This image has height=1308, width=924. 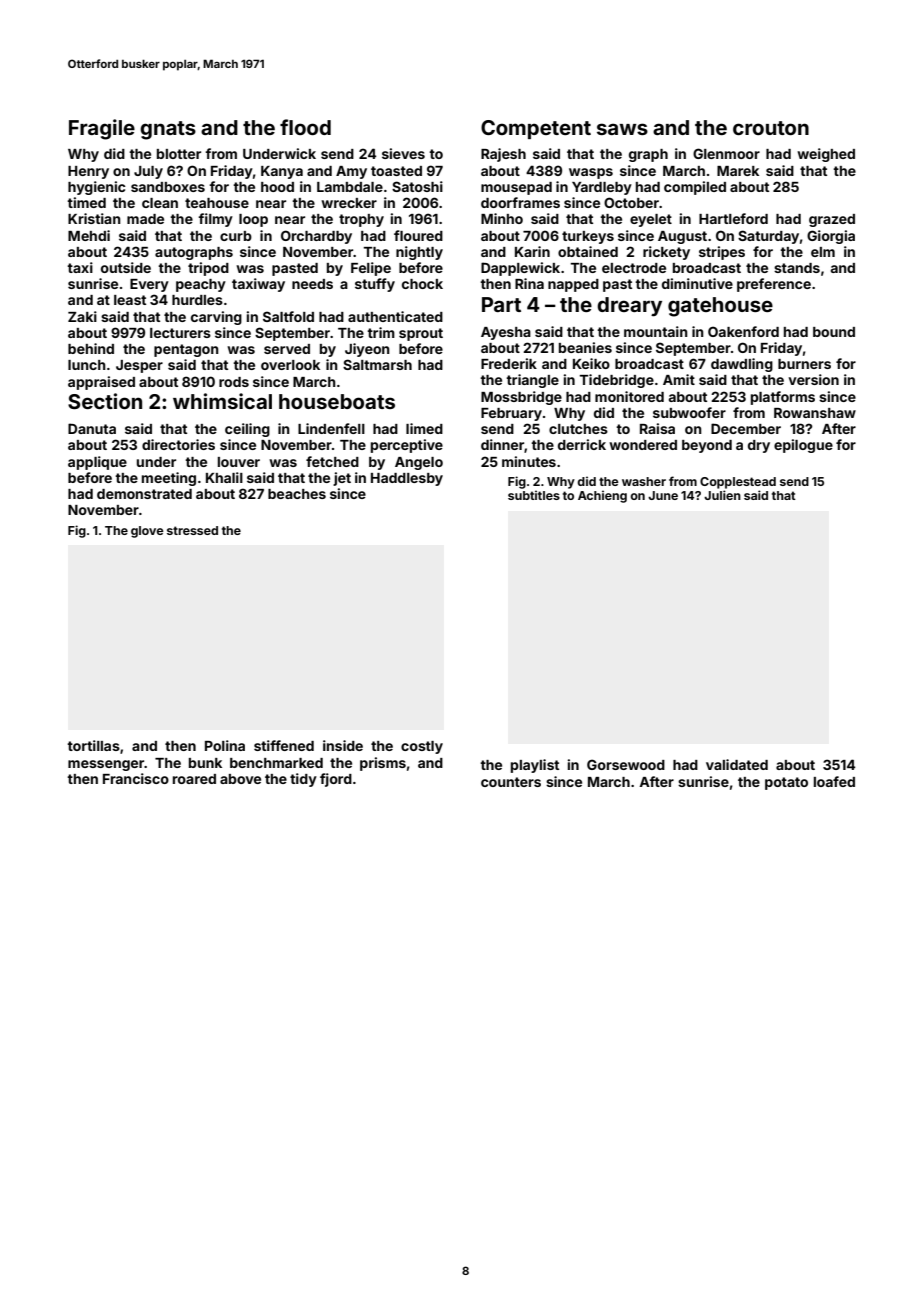 What do you see at coordinates (126, 267) in the image?
I see `outside` at bounding box center [126, 267].
